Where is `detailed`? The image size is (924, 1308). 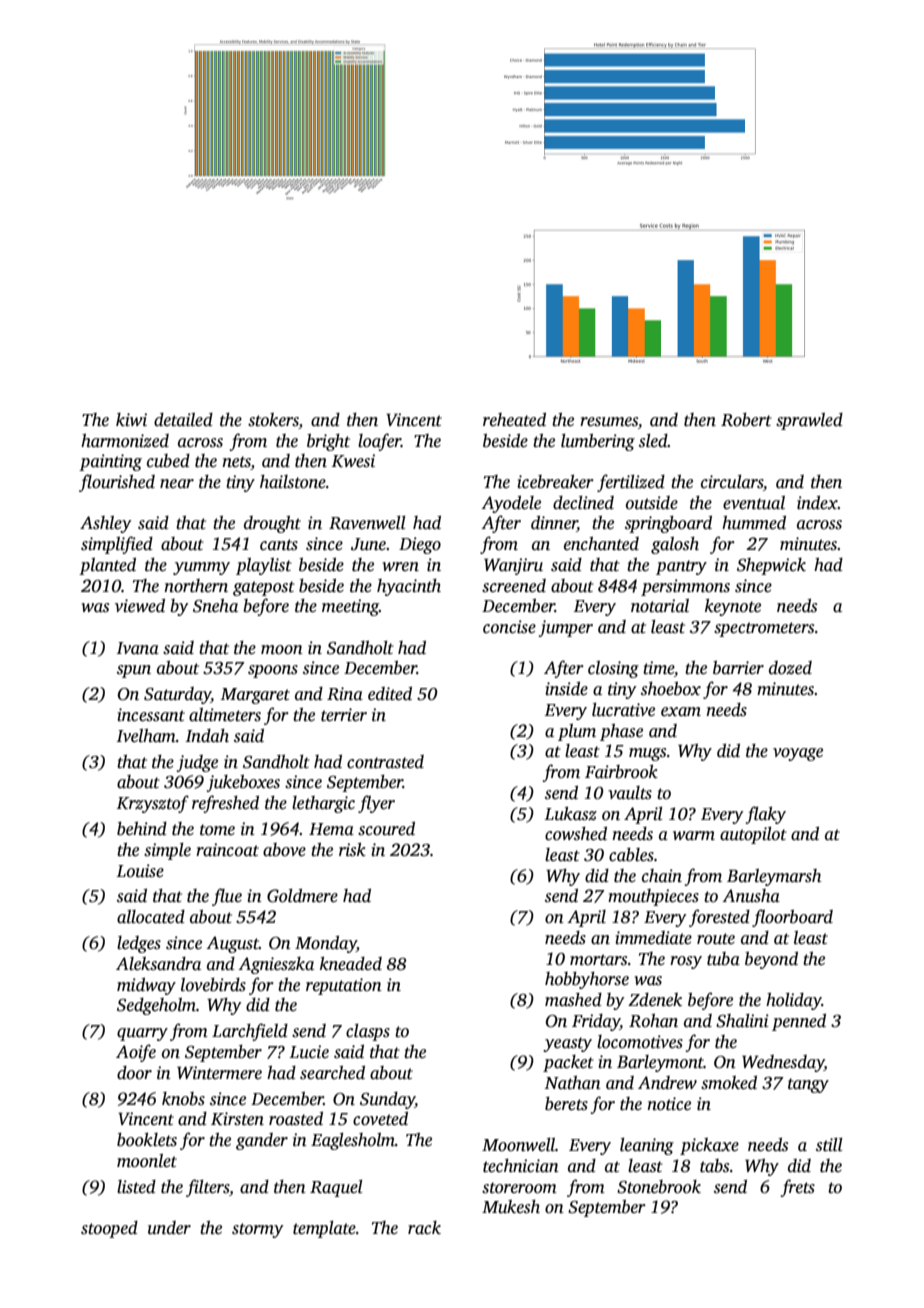 detailed is located at coordinates (183, 420).
